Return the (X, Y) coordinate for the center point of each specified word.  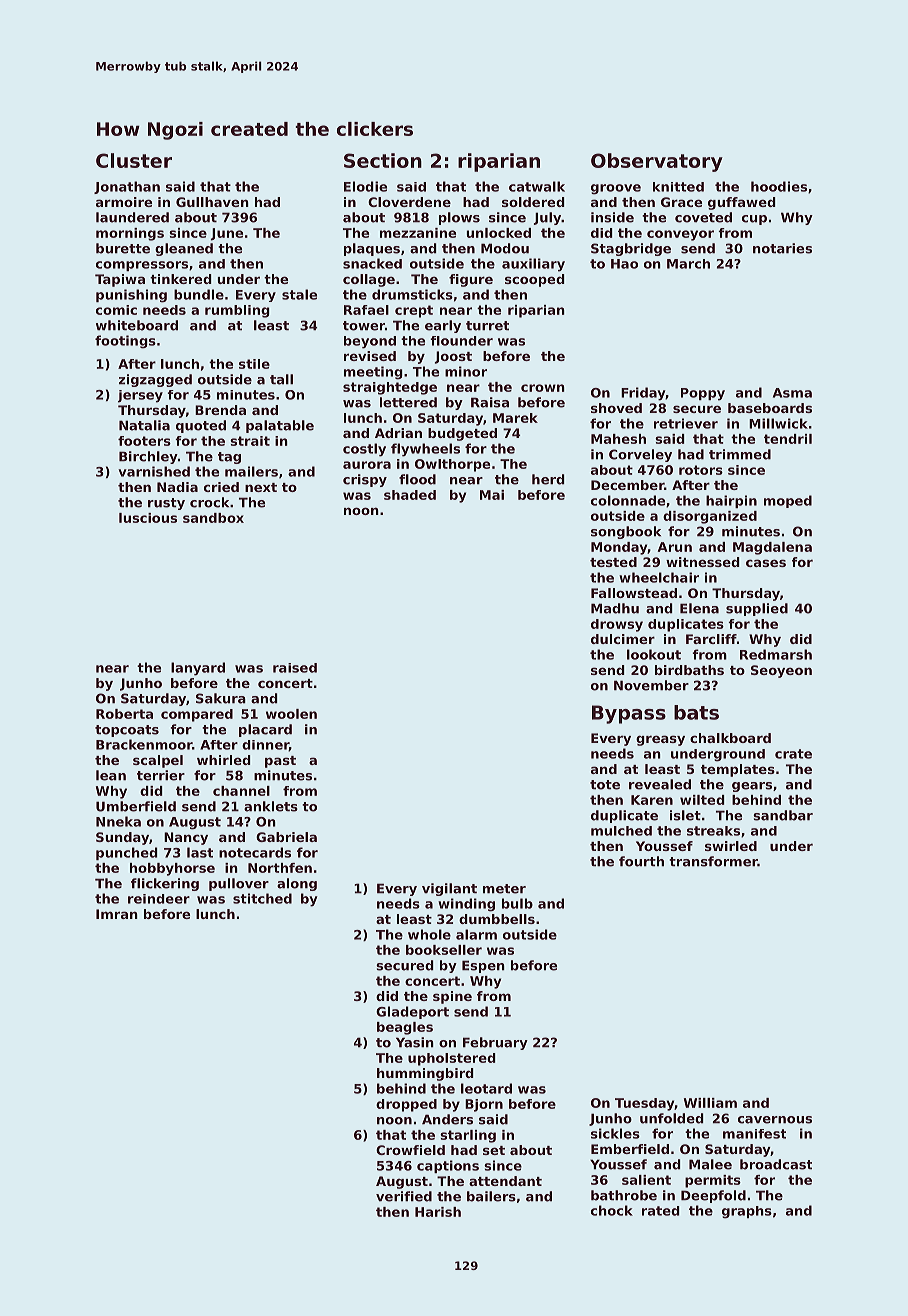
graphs (747, 1212)
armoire (124, 202)
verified (404, 1196)
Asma (792, 393)
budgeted (462, 434)
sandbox (213, 518)
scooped (534, 280)
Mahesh (618, 439)
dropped (406, 1105)
